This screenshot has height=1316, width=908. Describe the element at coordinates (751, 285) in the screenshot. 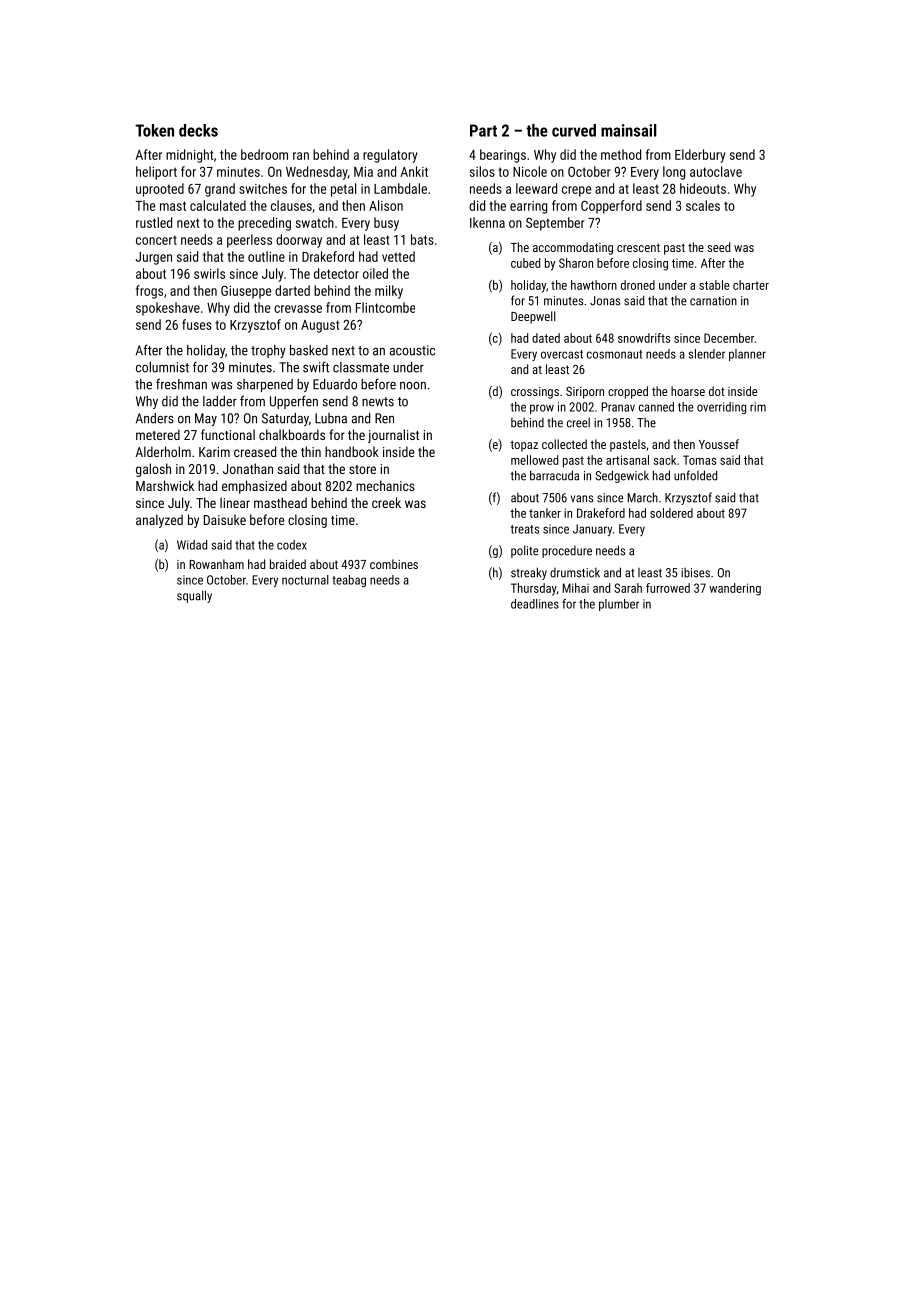

I see `charter` at that location.
